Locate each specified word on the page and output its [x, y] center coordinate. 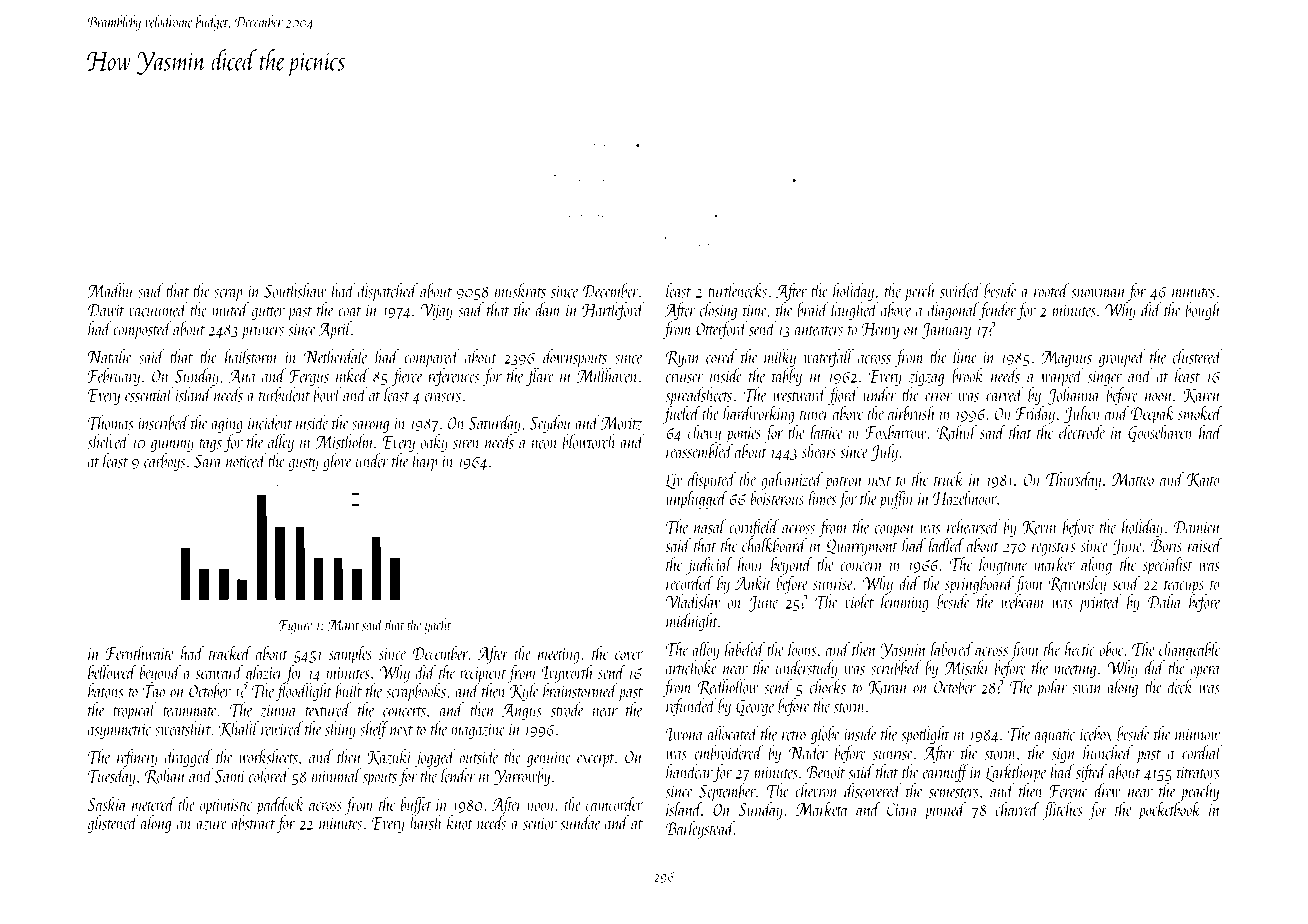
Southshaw [295, 290]
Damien [1197, 527]
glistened [112, 824]
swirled [960, 290]
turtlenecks [737, 290]
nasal [710, 526]
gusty [303, 464]
